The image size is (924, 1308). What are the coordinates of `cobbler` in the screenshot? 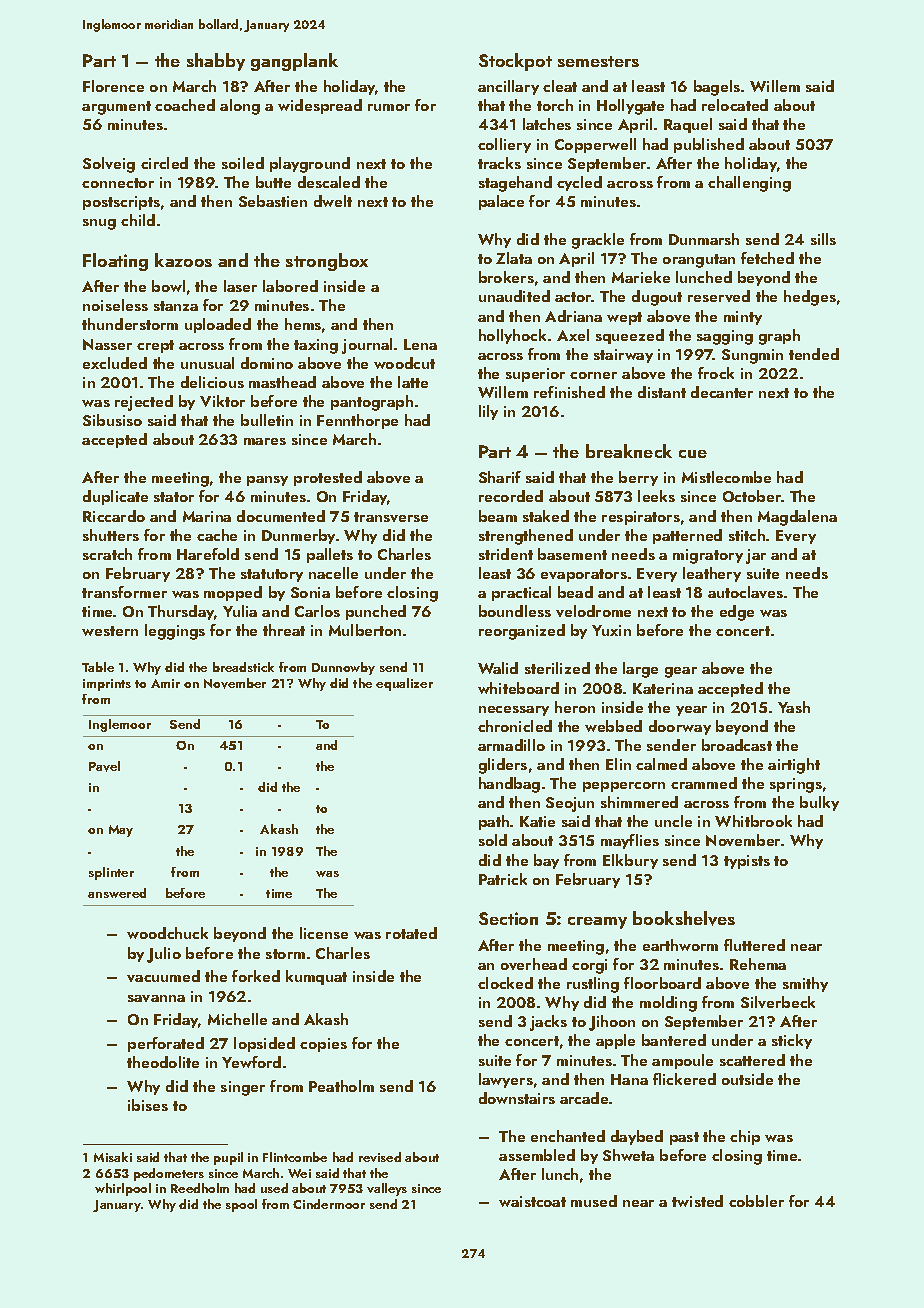 It's located at (756, 1201).
